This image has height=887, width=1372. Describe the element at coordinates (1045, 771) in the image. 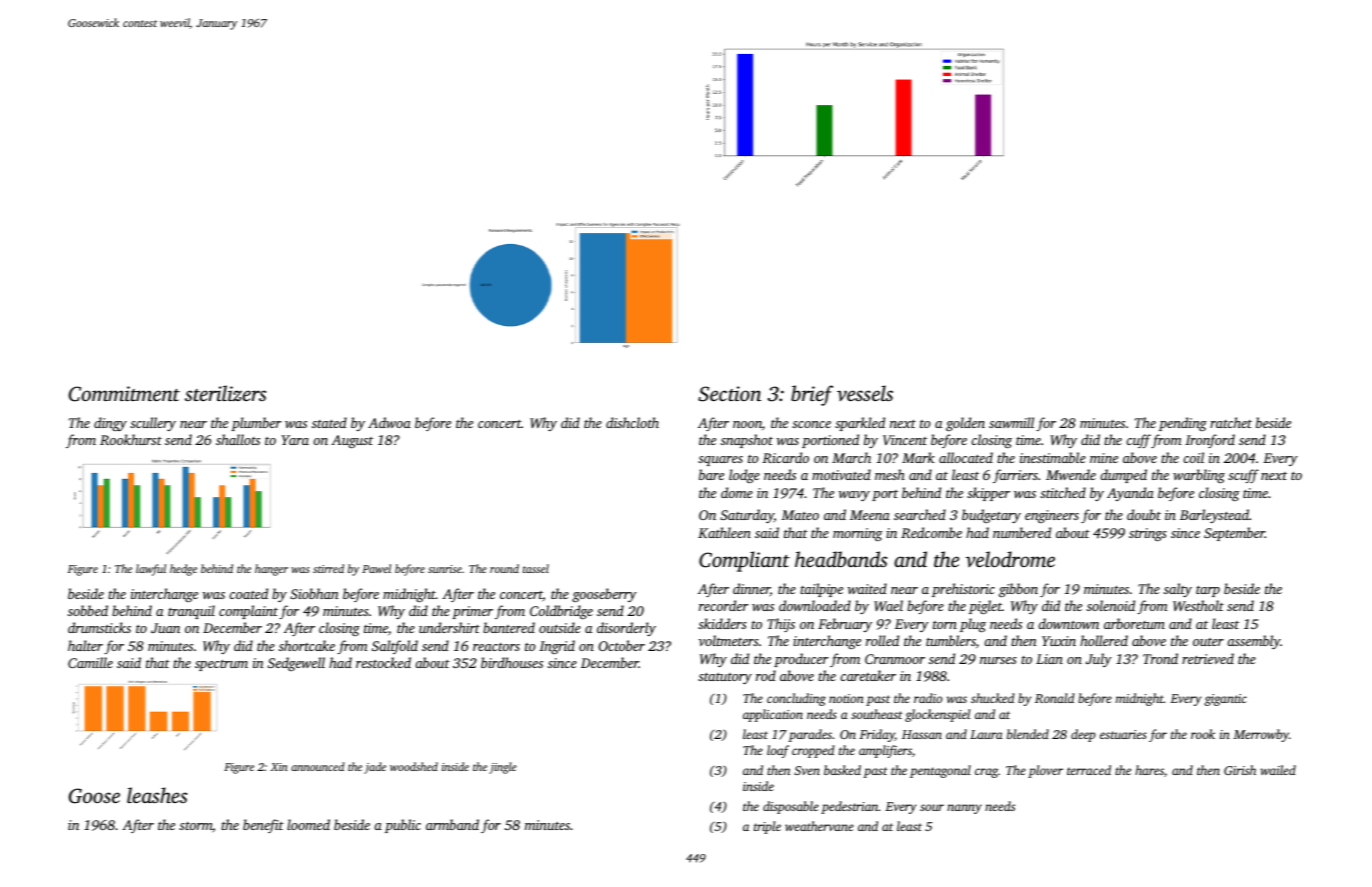

I see `plover` at that location.
